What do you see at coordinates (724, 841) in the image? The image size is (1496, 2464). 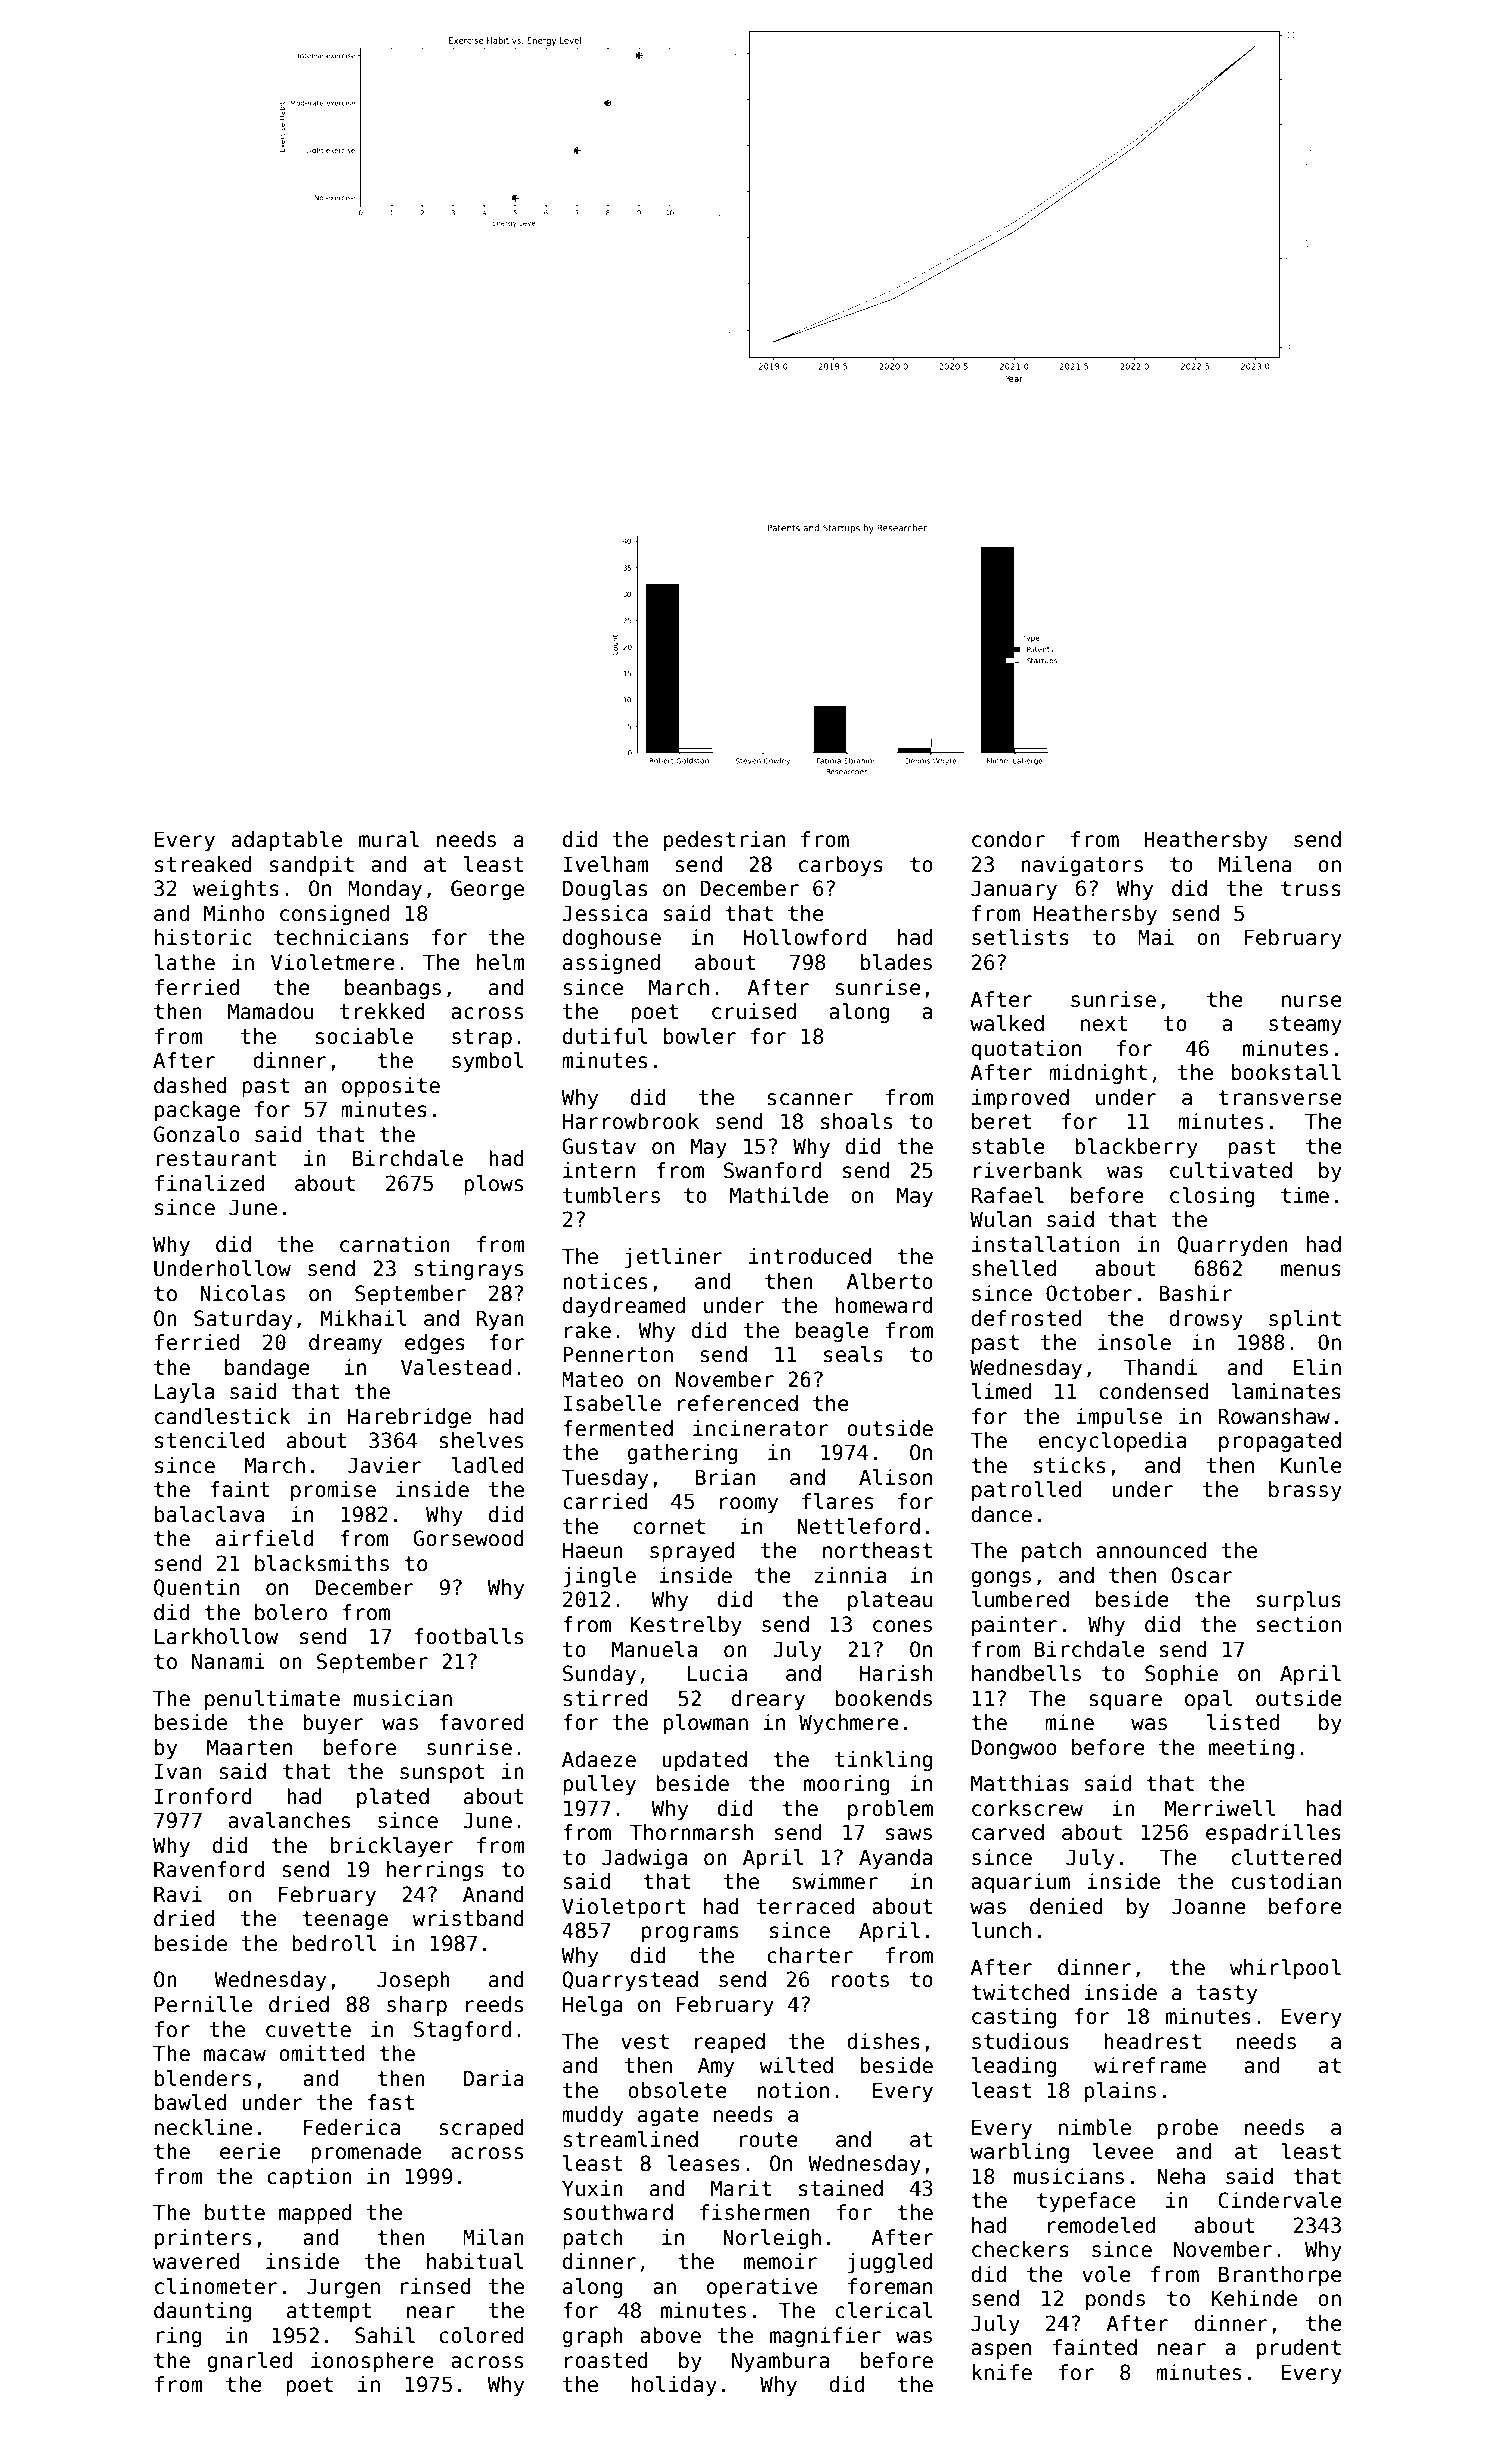 I see `pedestrian` at bounding box center [724, 841].
